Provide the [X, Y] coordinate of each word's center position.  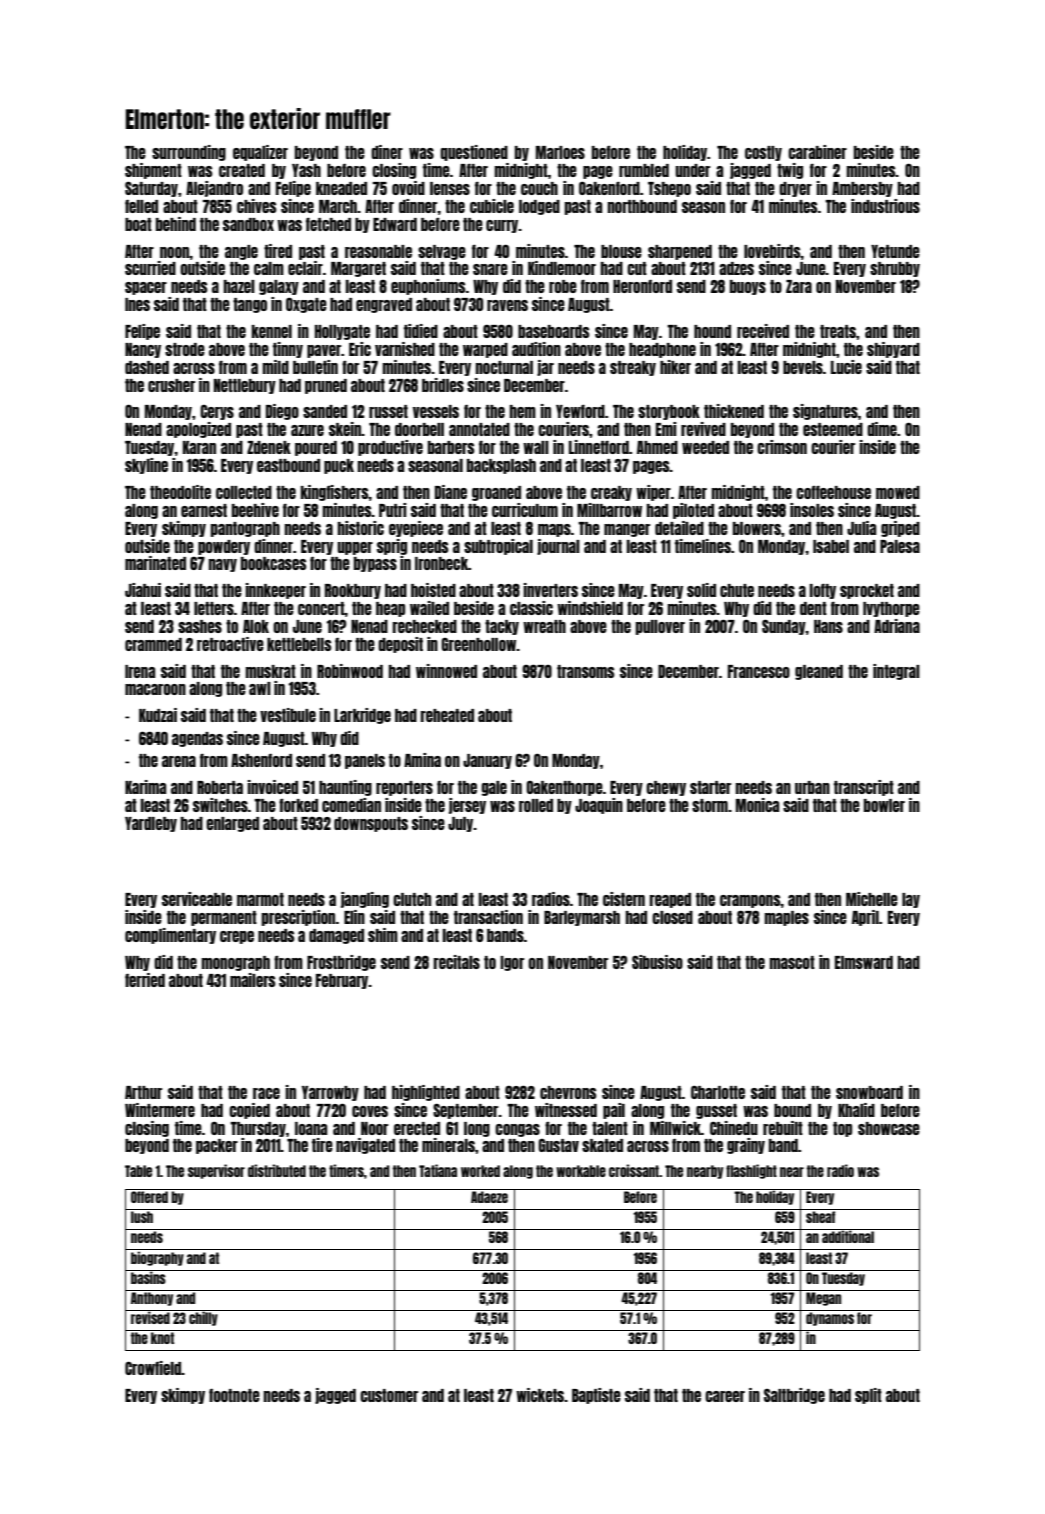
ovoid [408, 188]
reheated [447, 715]
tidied [421, 331]
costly [763, 153]
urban [812, 787]
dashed [147, 367]
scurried [150, 268]
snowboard [869, 1092]
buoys [748, 287]
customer [389, 1395]
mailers [252, 980]
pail [614, 1111]
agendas [197, 739]
